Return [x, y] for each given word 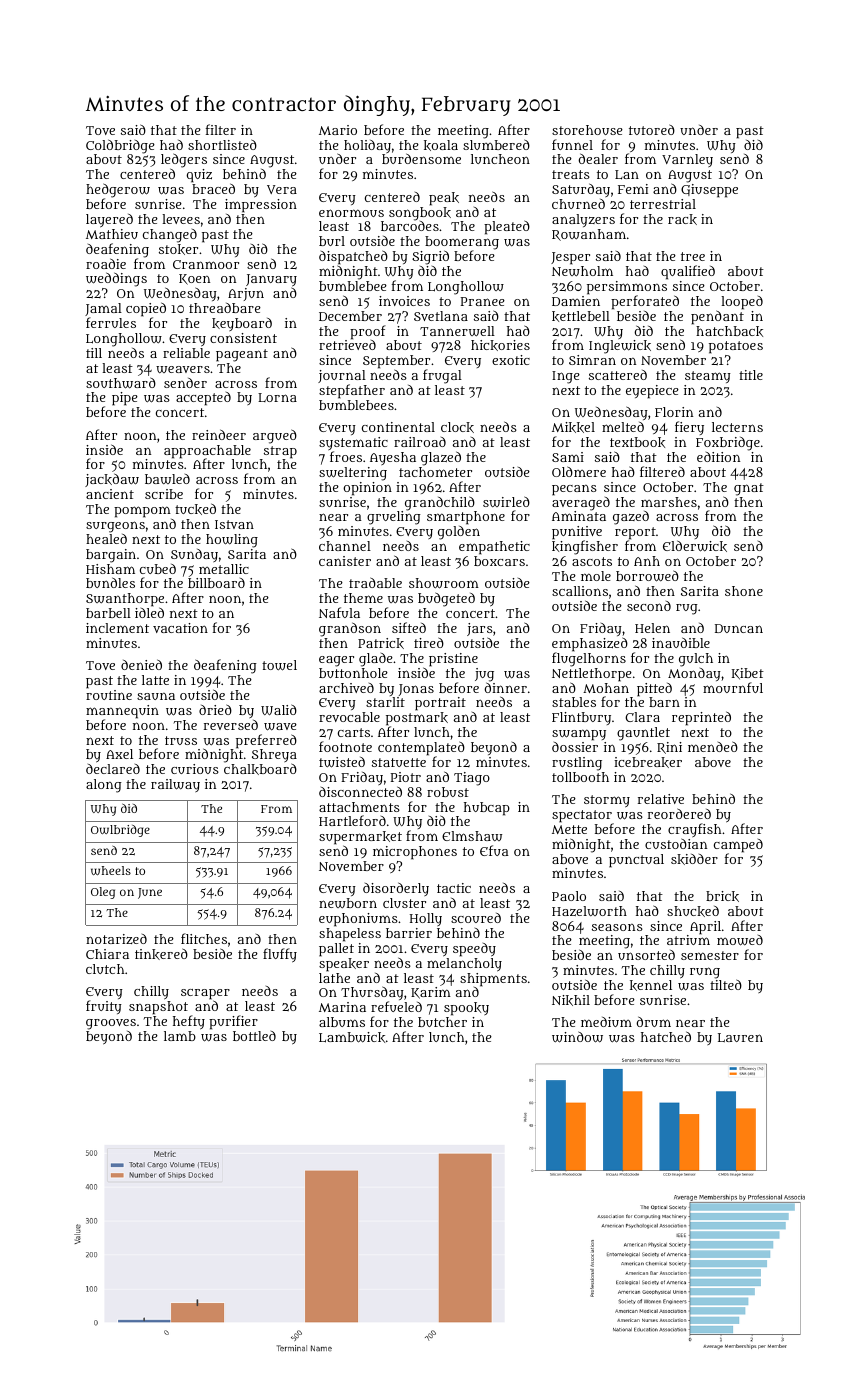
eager [336, 661]
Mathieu [112, 234]
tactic [454, 888]
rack [682, 219]
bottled [254, 1036]
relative [661, 799]
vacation [180, 628]
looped [742, 303]
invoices [404, 301]
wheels [111, 870]
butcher [442, 1022]
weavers [183, 369]
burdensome [421, 159]
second [649, 606]
